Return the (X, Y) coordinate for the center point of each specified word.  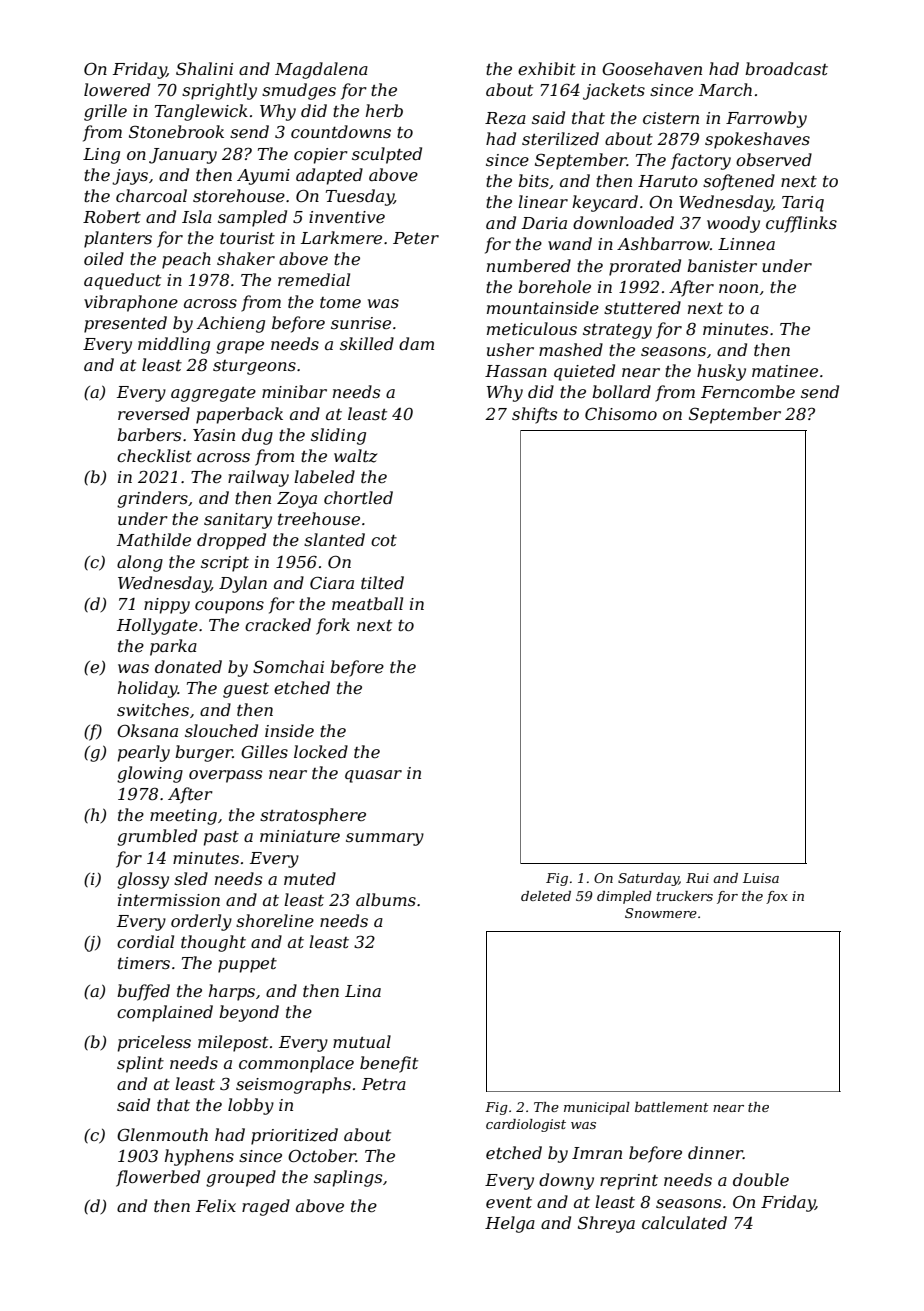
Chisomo (621, 413)
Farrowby (766, 119)
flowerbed (158, 1178)
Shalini (204, 68)
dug (257, 436)
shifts (534, 415)
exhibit (547, 68)
